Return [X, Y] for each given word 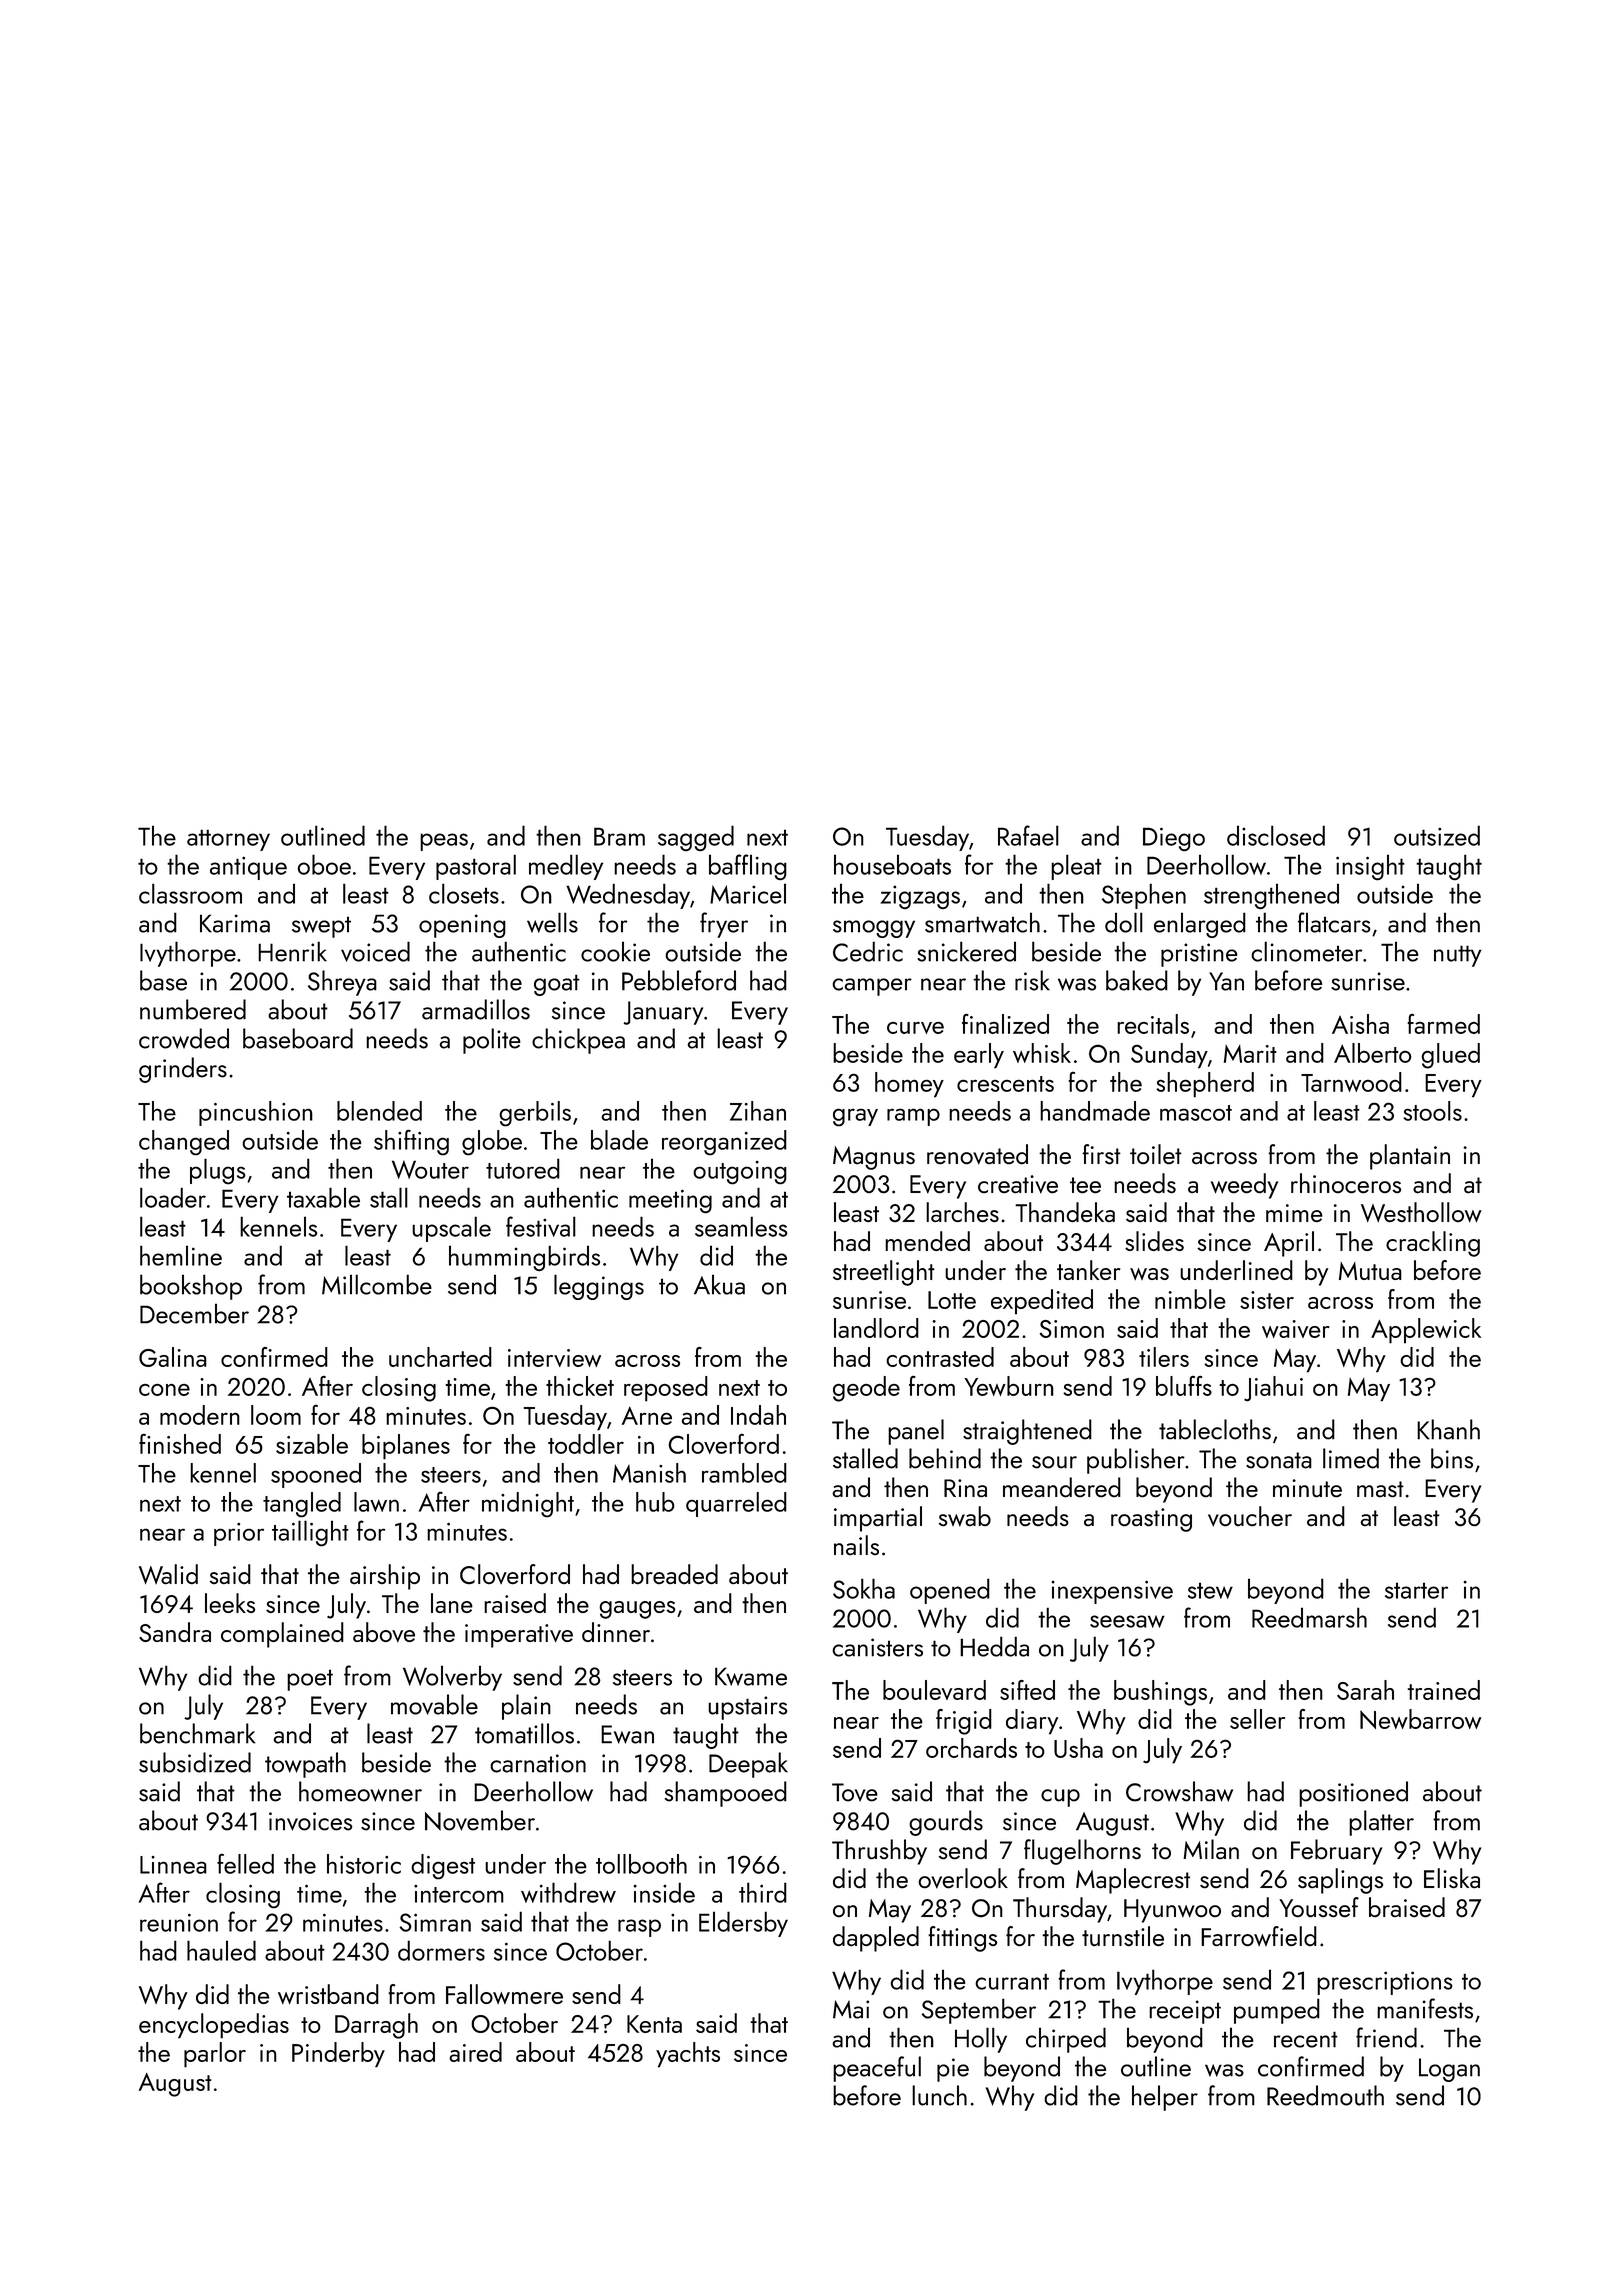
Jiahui [1273, 1388]
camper [872, 987]
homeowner [360, 1791]
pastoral [476, 867]
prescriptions [1384, 1983]
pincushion [256, 1113]
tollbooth [641, 1864]
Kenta [654, 2024]
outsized [1437, 835]
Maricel [748, 894]
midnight [528, 1504]
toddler [586, 1444]
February [1336, 1852]
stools [1432, 1111]
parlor [215, 2055]
